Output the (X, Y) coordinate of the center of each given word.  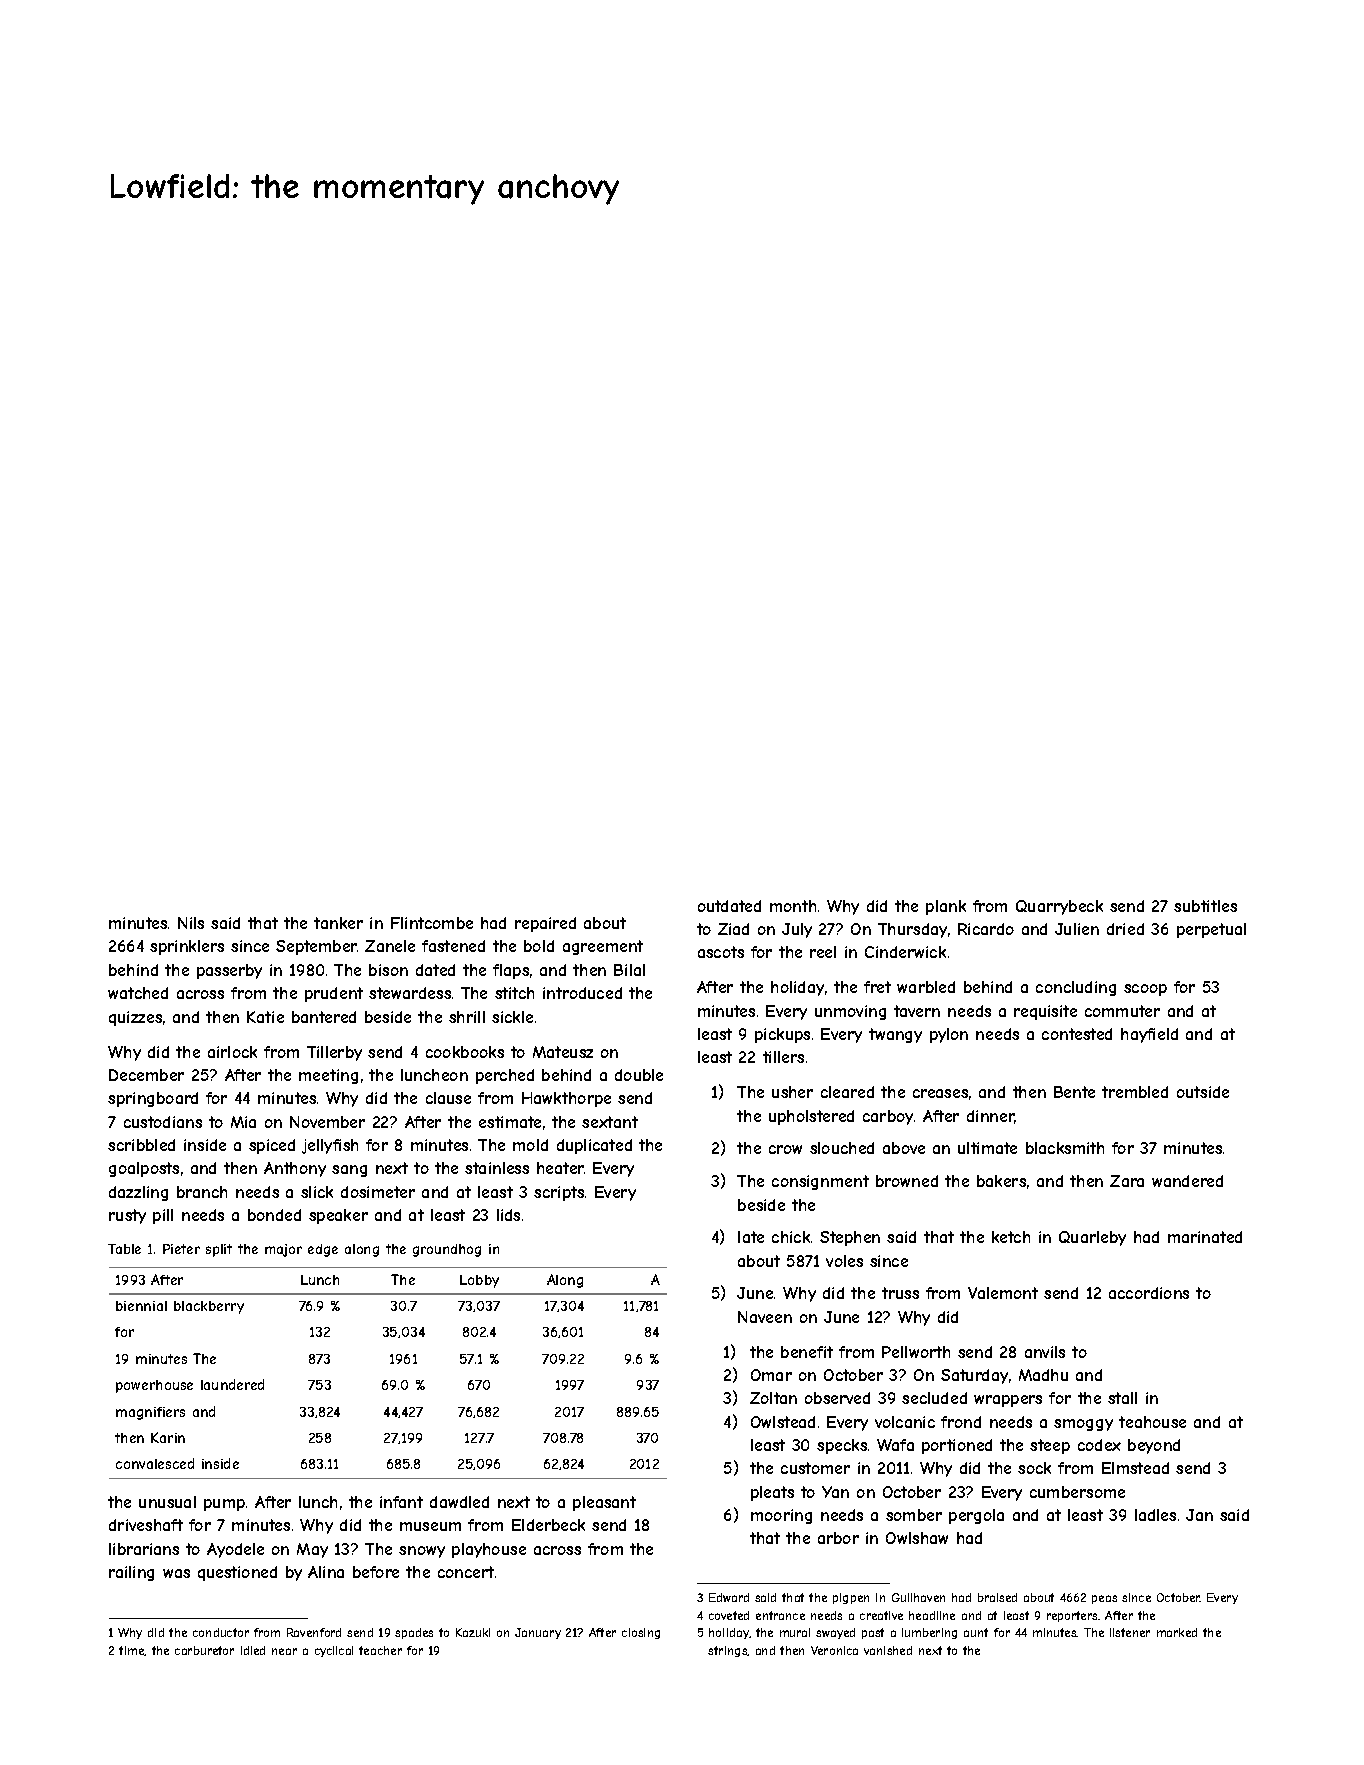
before (376, 1572)
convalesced (155, 1463)
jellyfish (330, 1146)
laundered (232, 1384)
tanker (338, 923)
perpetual (1211, 930)
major (283, 1250)
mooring (781, 1516)
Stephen (850, 1238)
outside (1203, 1092)
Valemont (1003, 1293)
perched (505, 1076)
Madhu (1043, 1375)
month (793, 906)
